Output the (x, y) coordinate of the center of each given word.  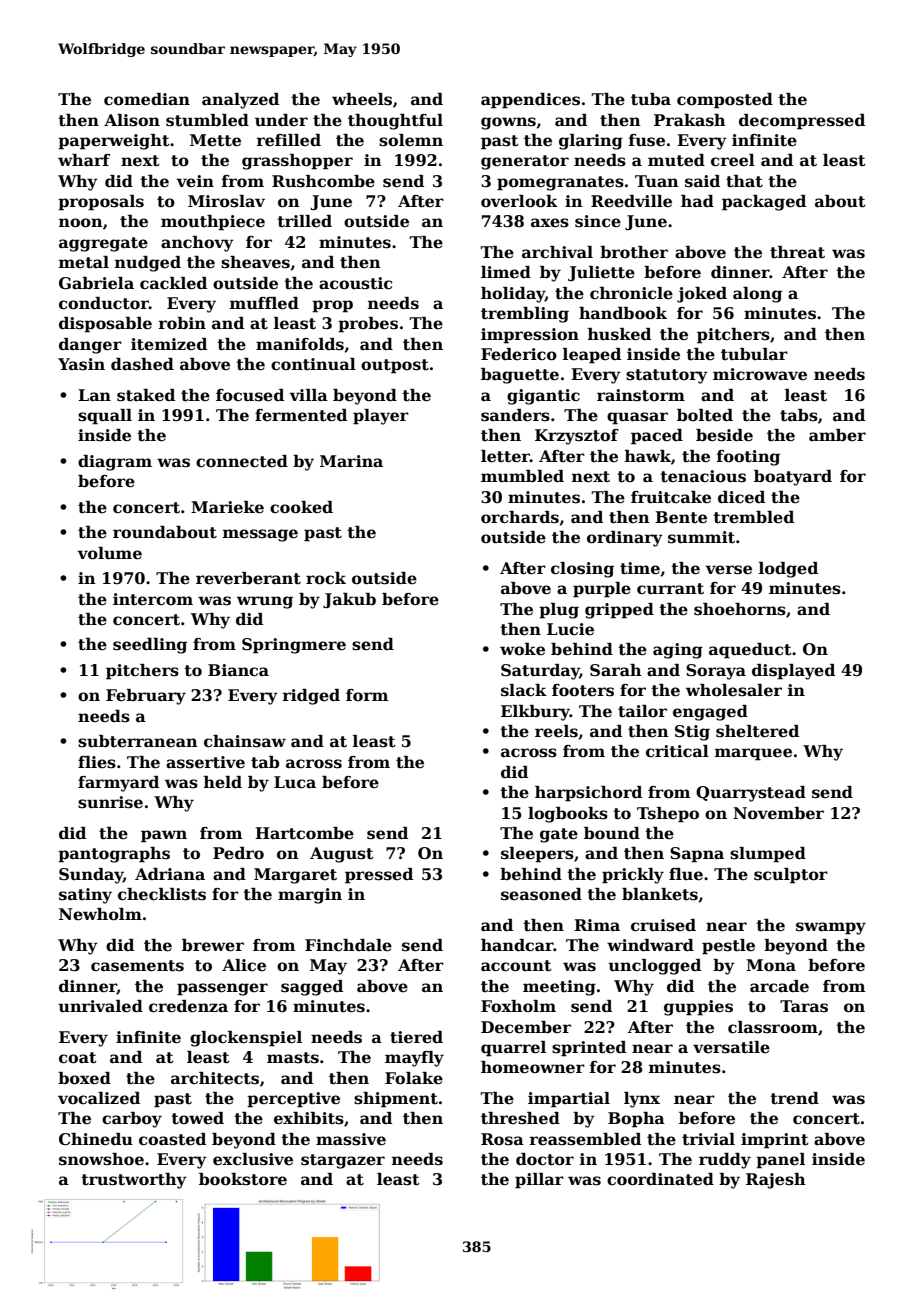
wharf (84, 160)
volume (109, 553)
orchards (520, 517)
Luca (295, 782)
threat (797, 252)
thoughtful (395, 122)
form (367, 695)
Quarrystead (751, 794)
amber (837, 435)
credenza (188, 1006)
